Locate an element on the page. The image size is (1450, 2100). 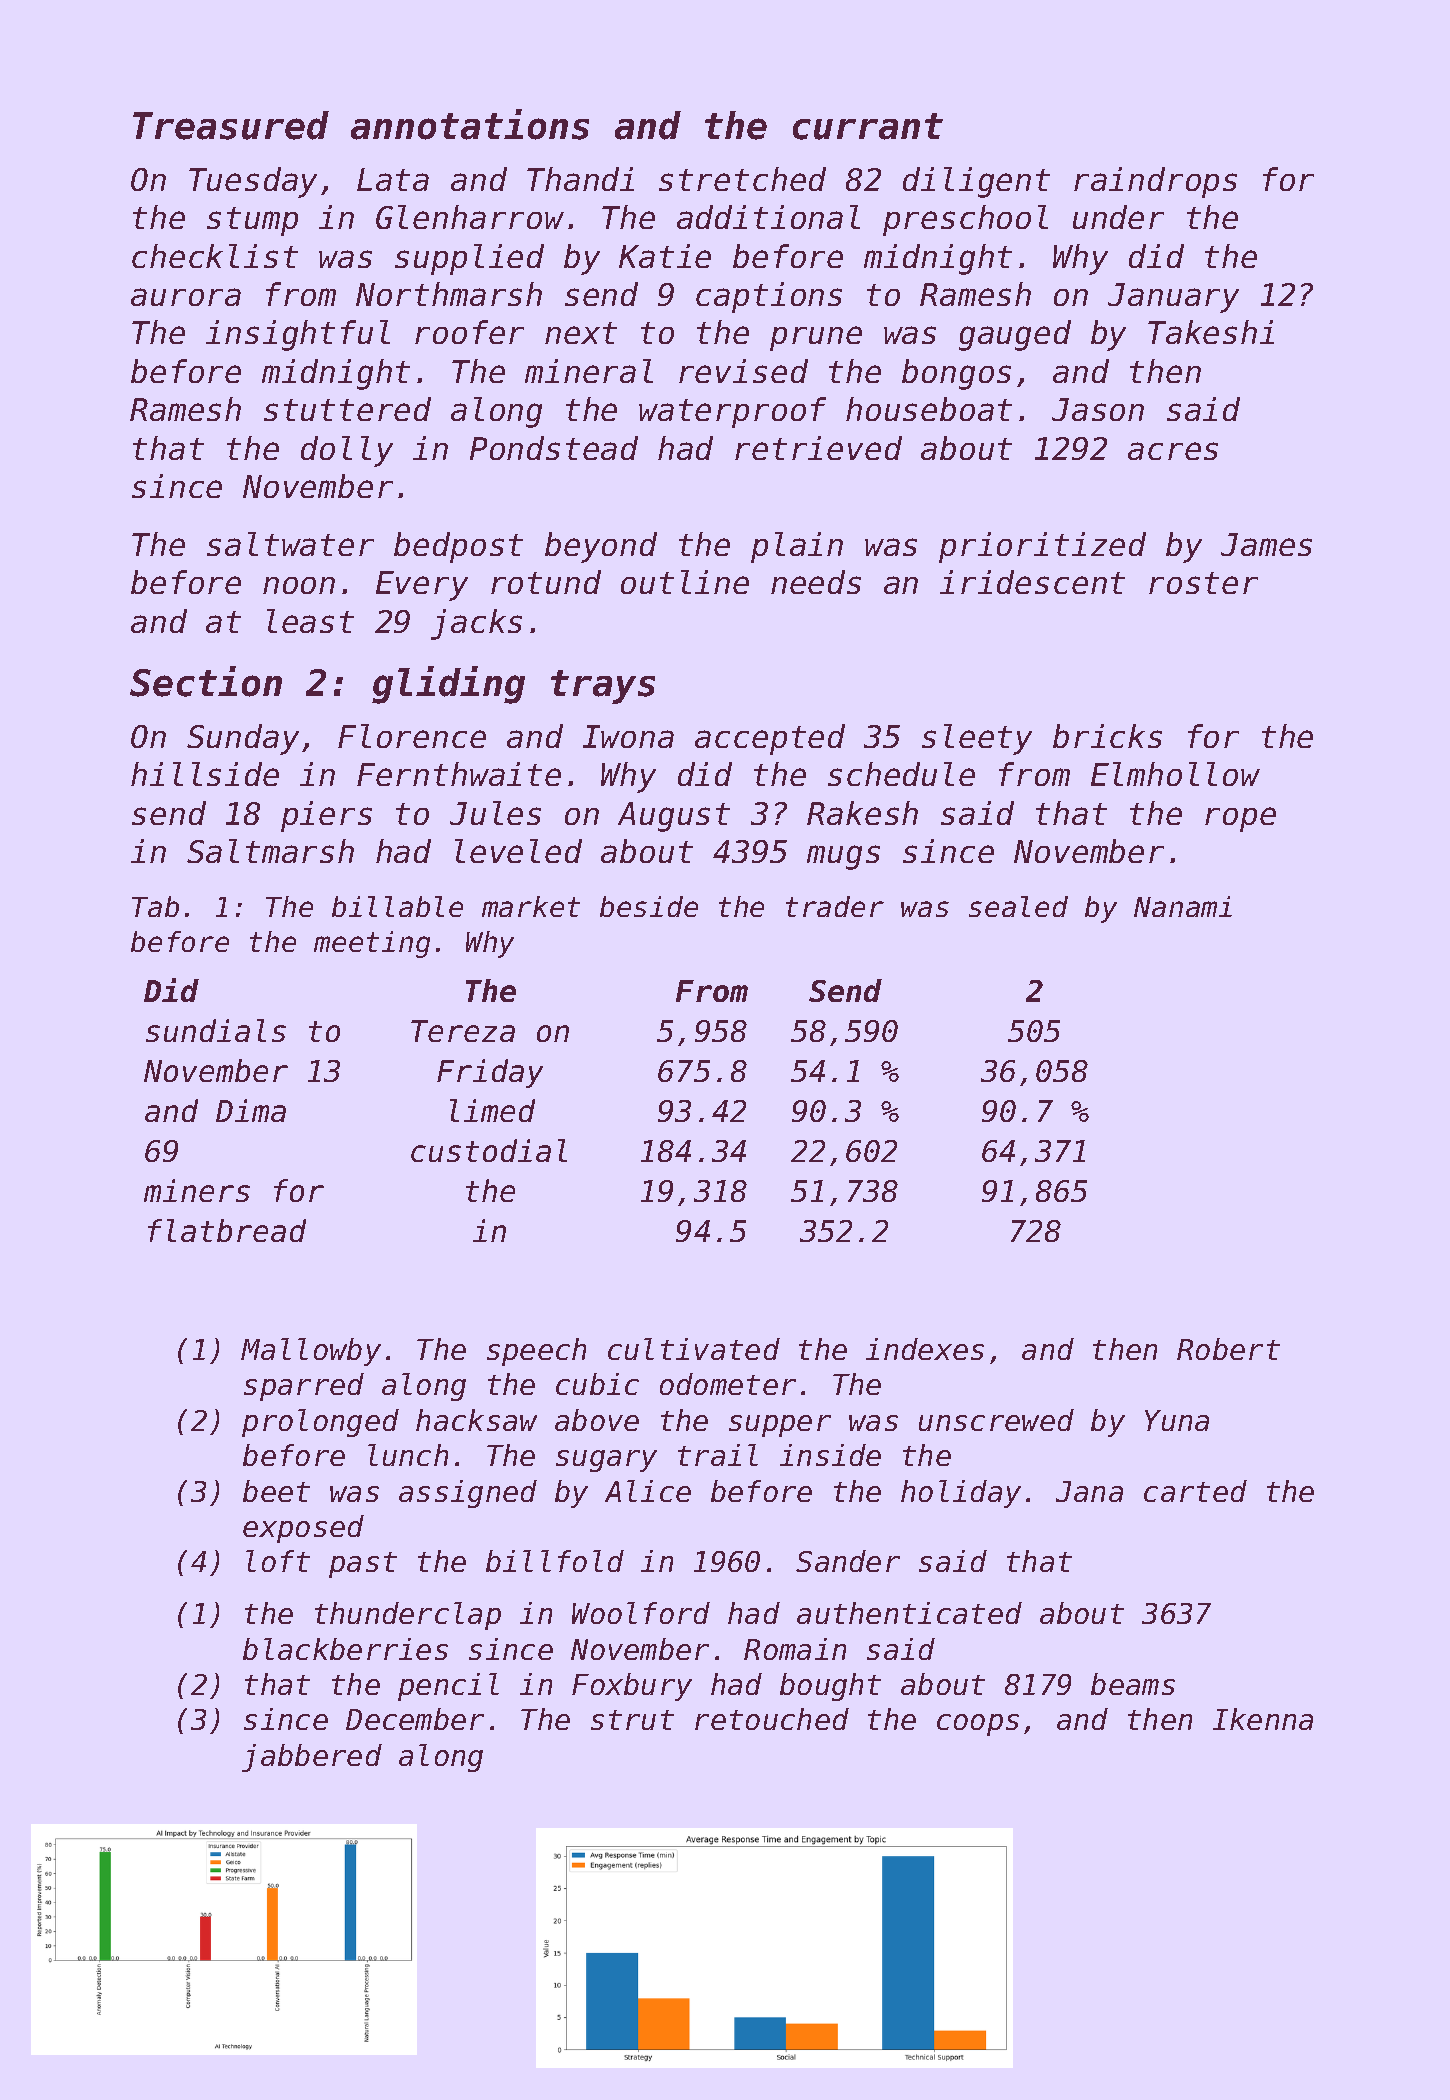
Sander is located at coordinates (848, 1561).
